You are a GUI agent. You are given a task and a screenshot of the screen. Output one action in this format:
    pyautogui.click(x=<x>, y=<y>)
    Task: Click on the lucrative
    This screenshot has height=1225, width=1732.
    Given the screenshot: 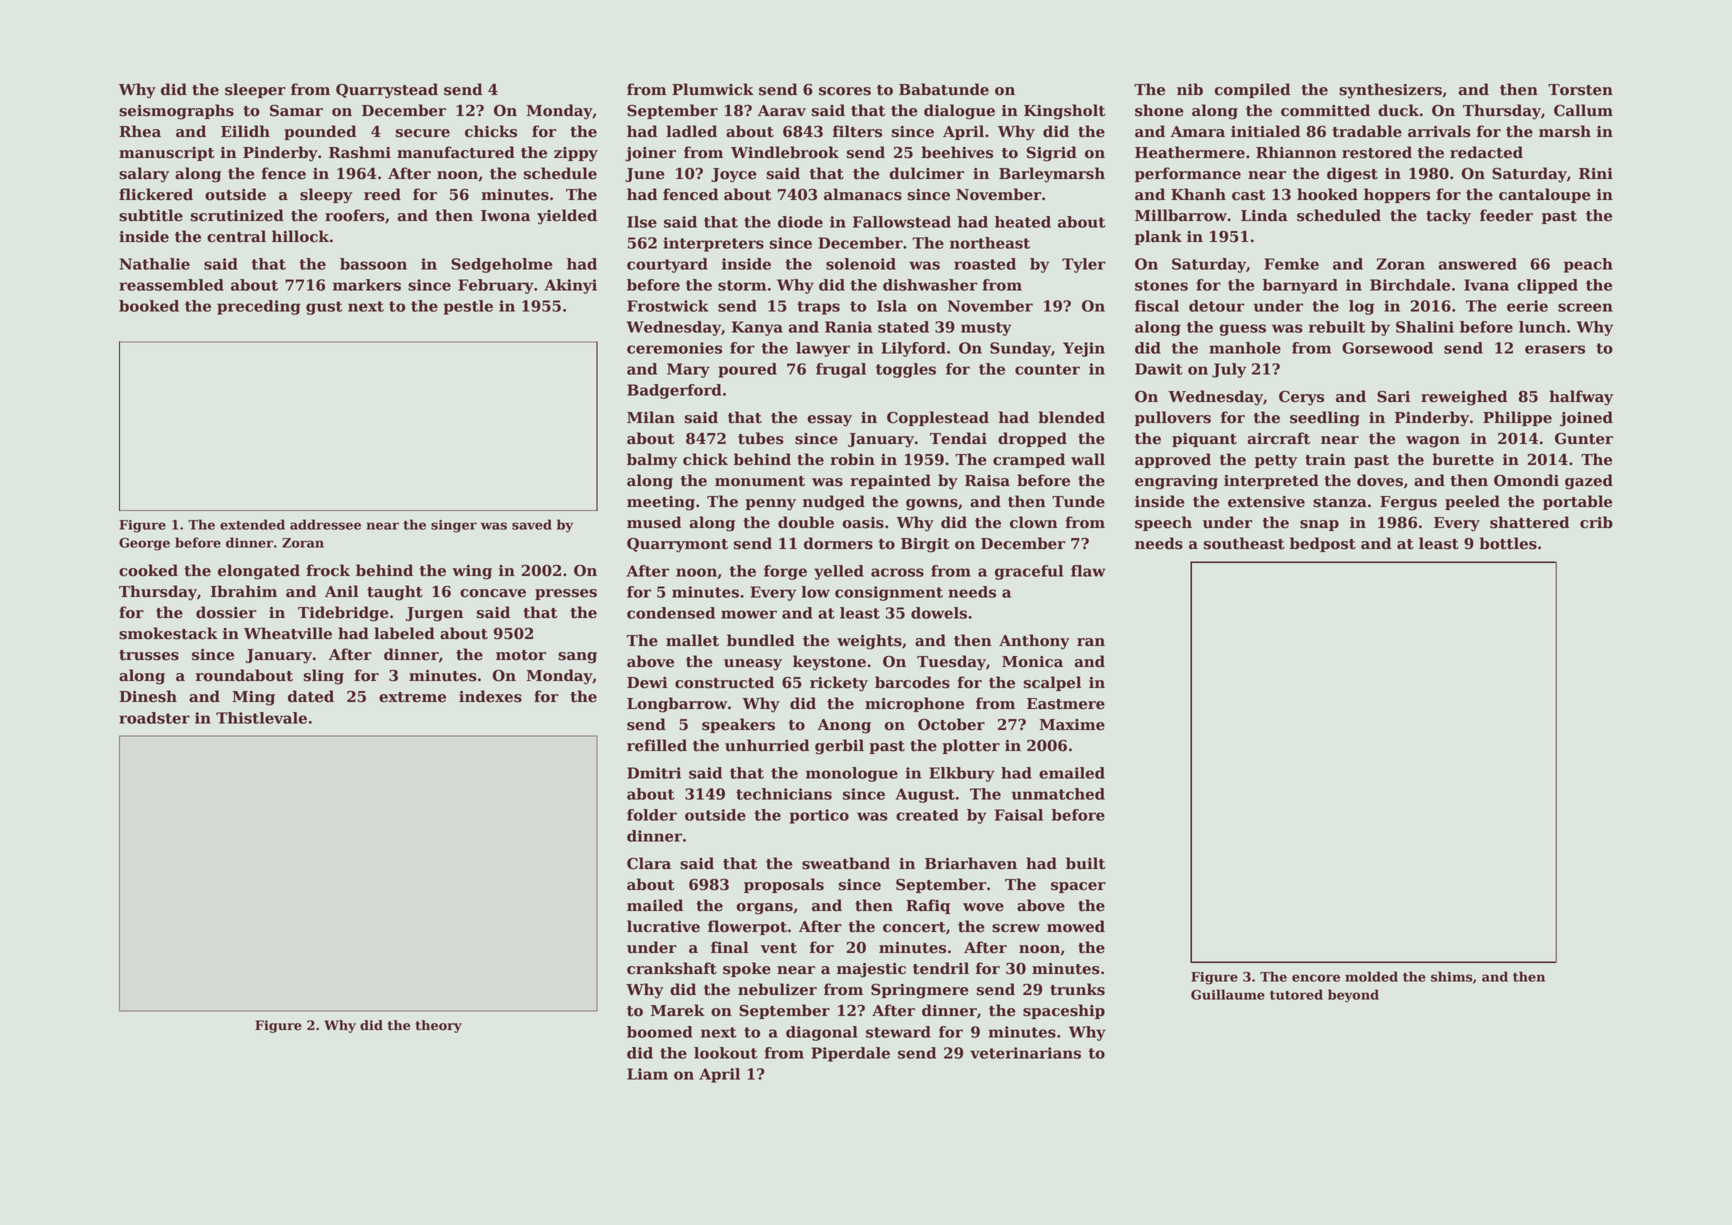 What is the action you would take?
    pyautogui.click(x=663, y=926)
